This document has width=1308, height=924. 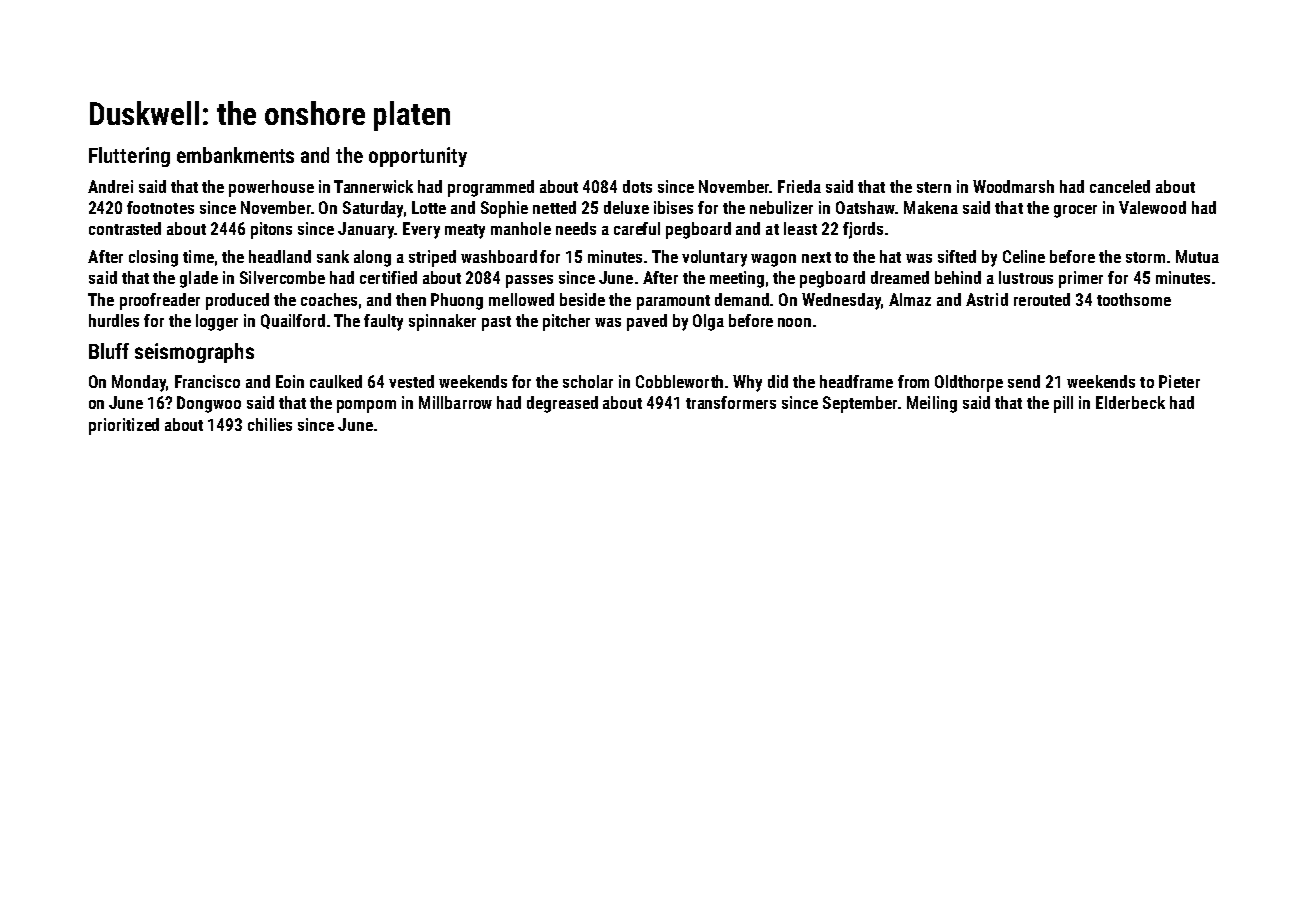 What do you see at coordinates (270, 424) in the document?
I see `chilies` at bounding box center [270, 424].
